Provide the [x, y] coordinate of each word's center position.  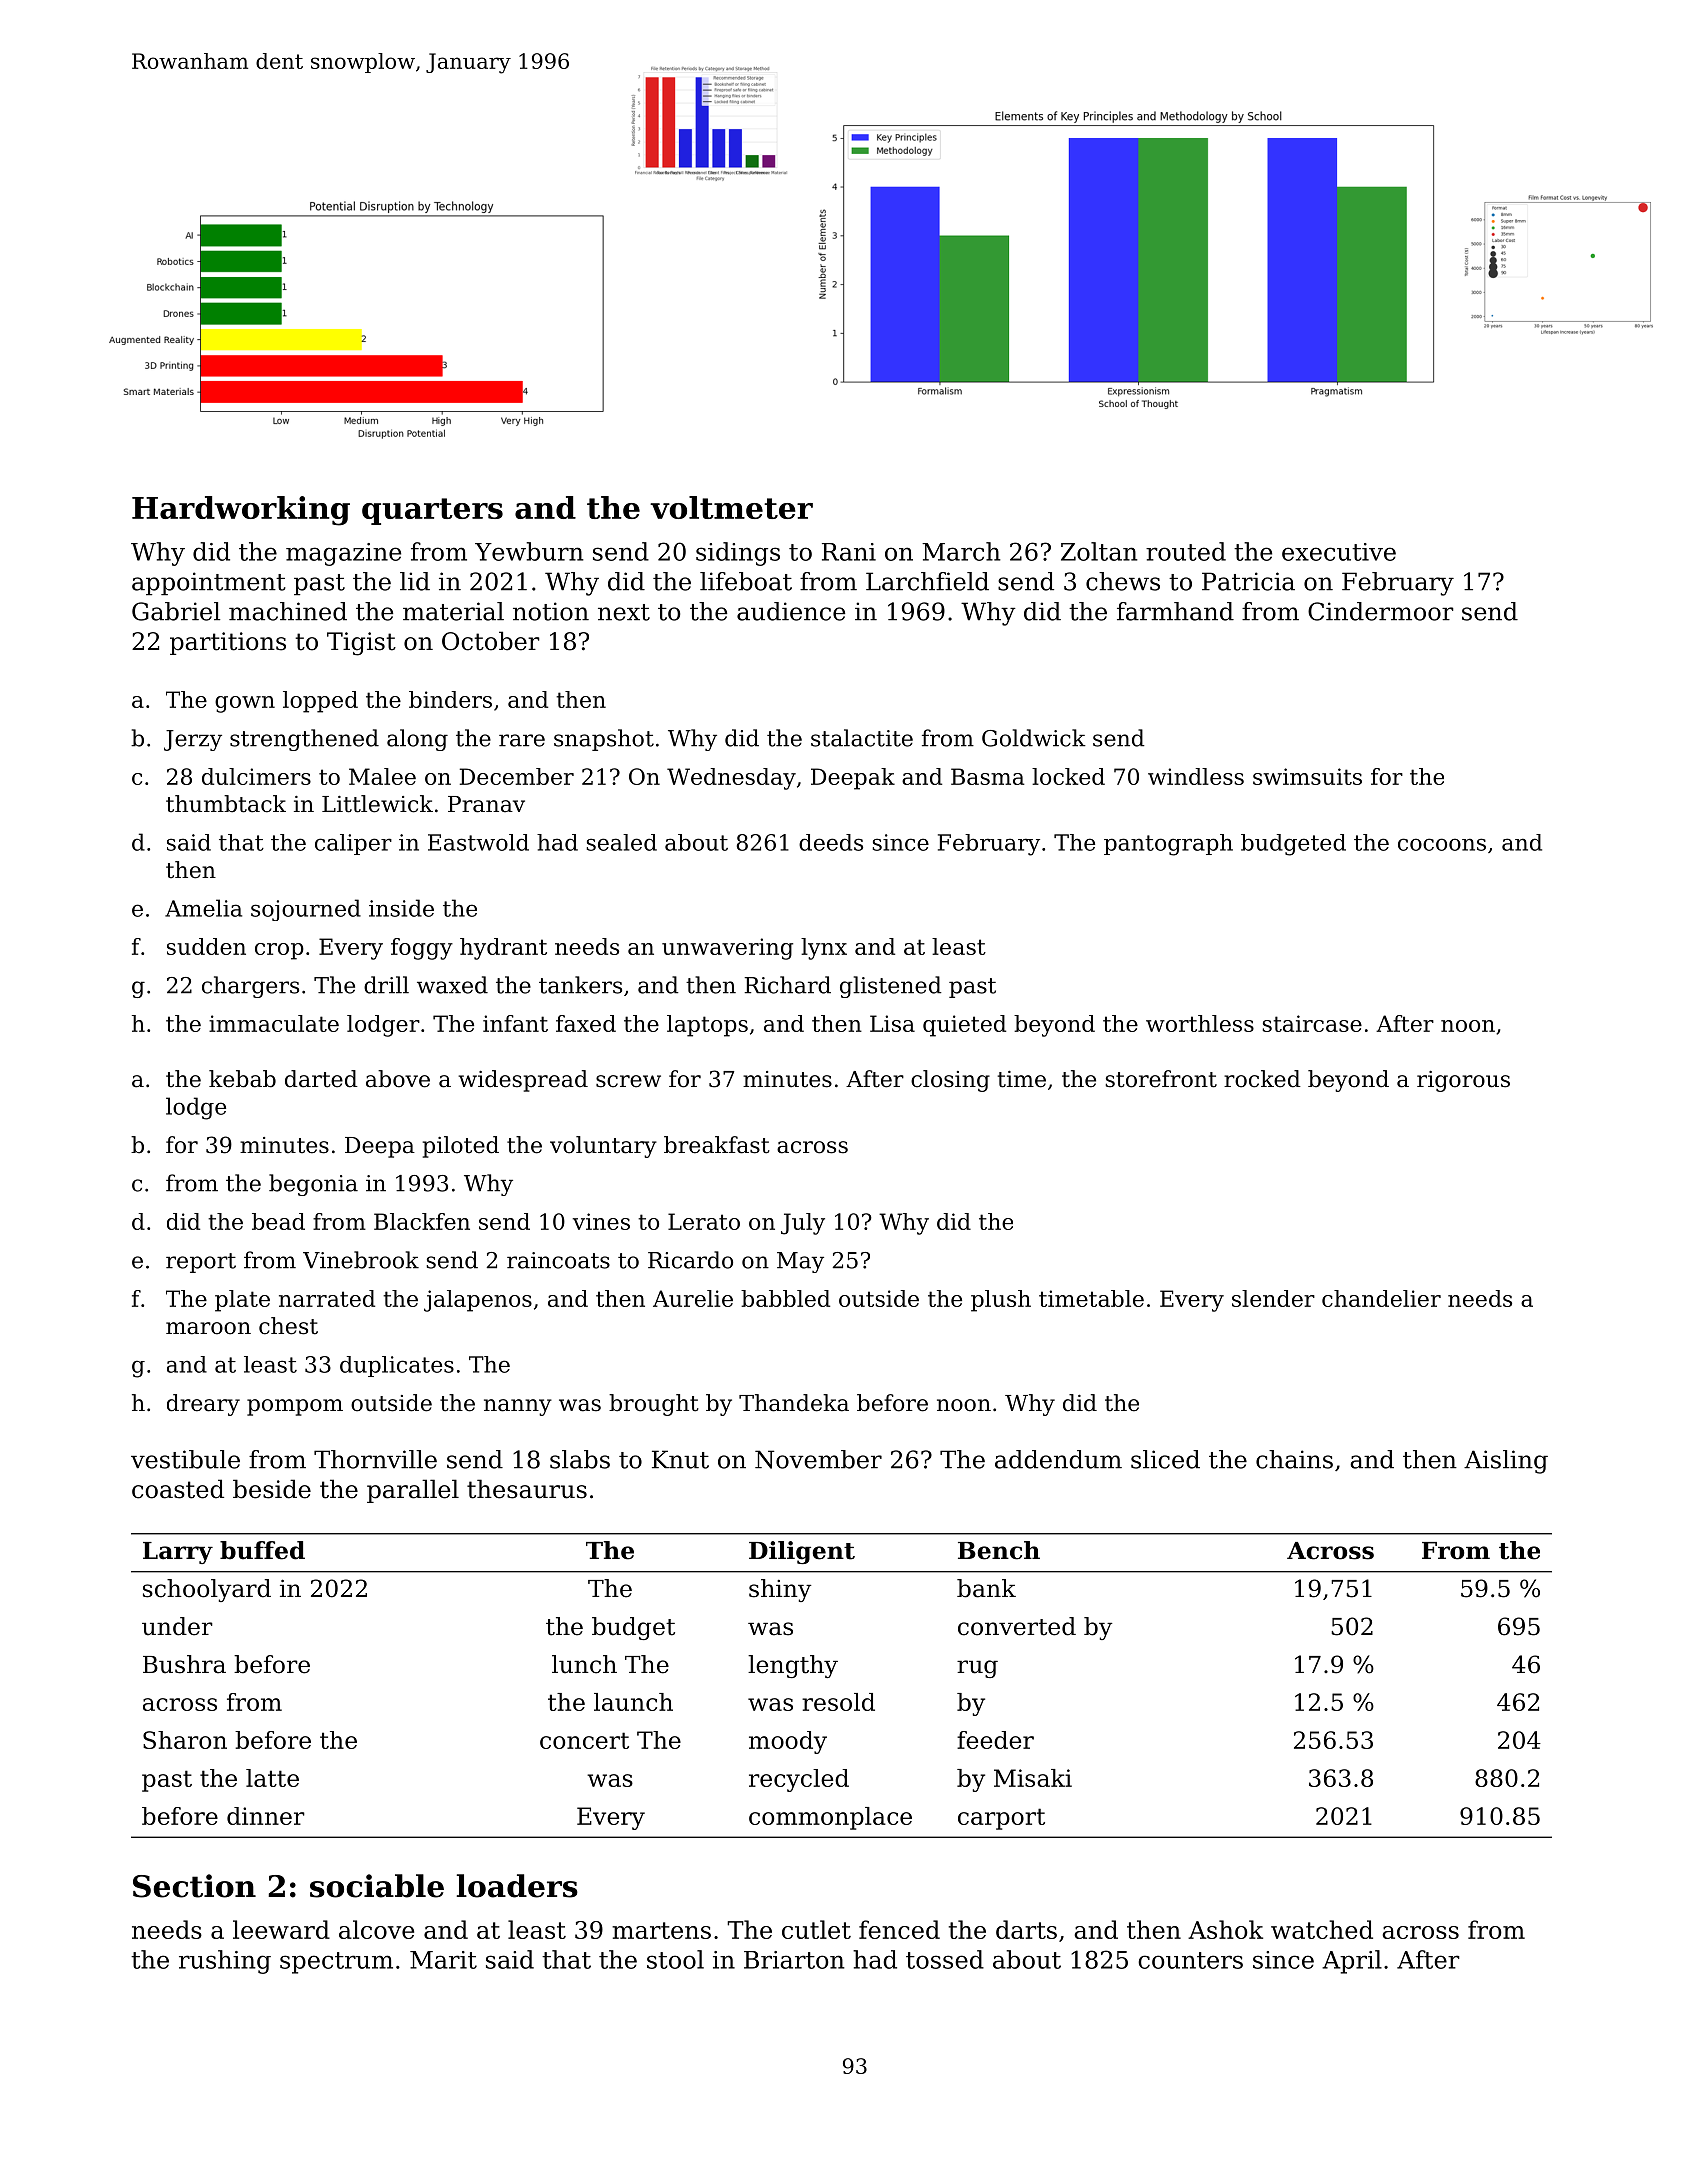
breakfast [717, 1145]
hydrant [503, 949]
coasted [178, 1489]
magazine [343, 554]
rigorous [1463, 1081]
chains [1294, 1459]
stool [675, 1959]
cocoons [1442, 844]
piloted [461, 1147]
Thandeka [794, 1403]
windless [1196, 776]
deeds [831, 842]
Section [194, 1886]
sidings [738, 554]
